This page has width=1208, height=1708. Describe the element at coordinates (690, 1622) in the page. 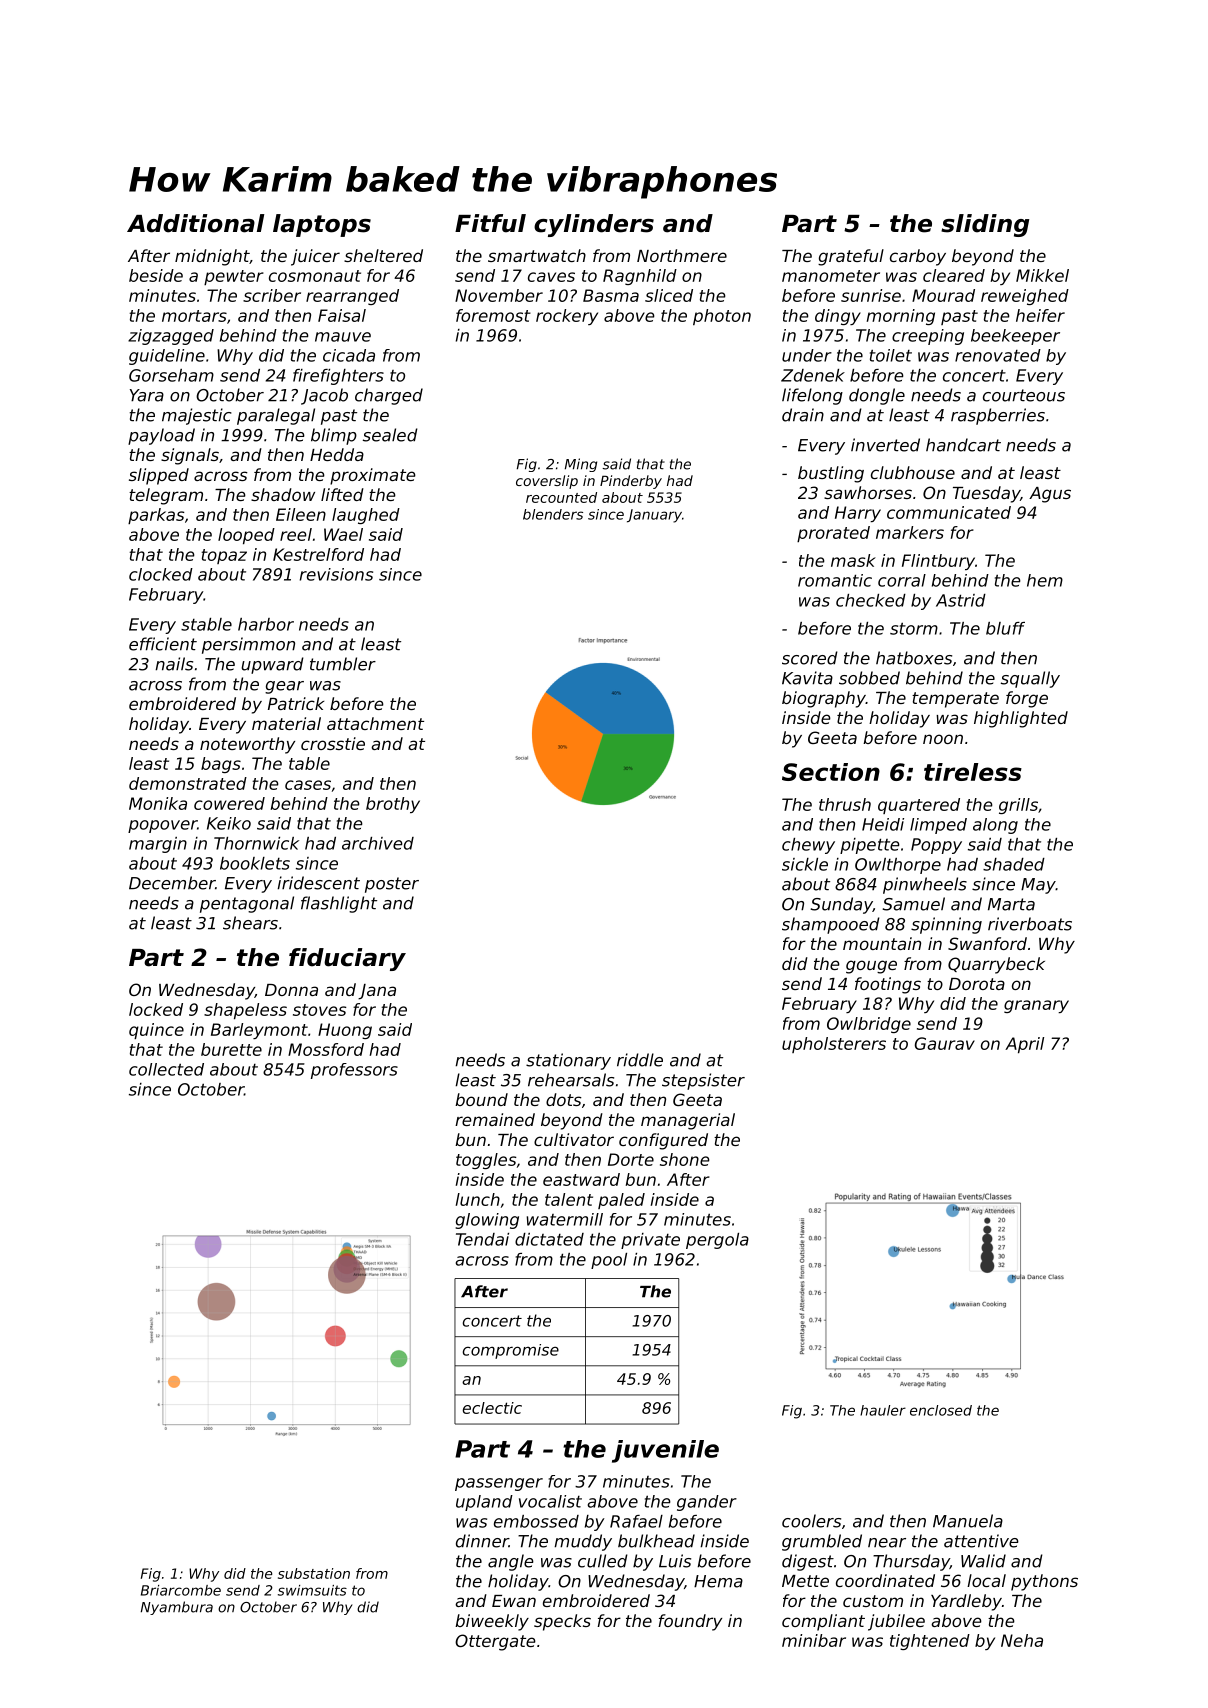

I see `foundry` at that location.
